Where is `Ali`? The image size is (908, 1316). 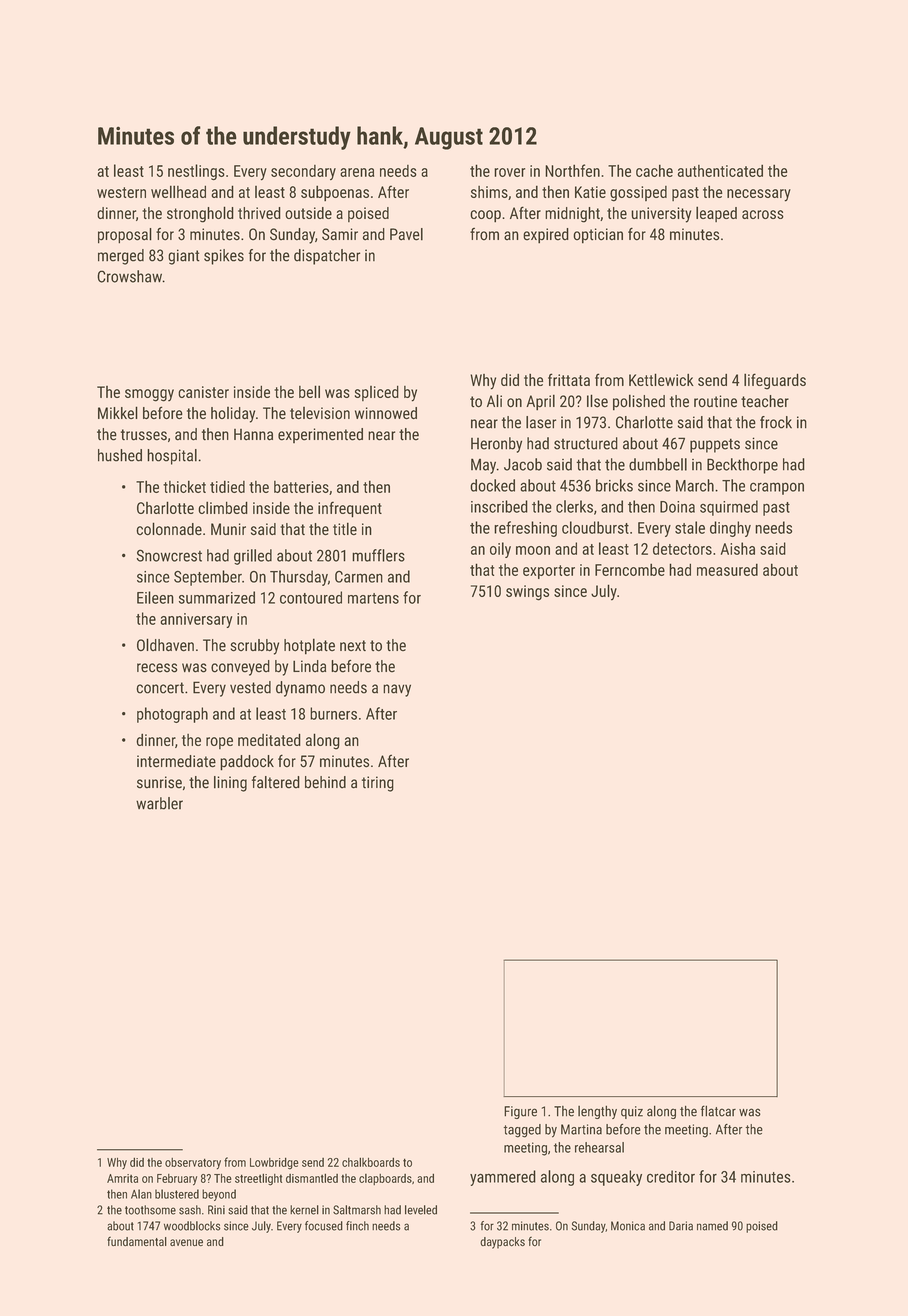
Ali is located at coordinates (494, 400).
